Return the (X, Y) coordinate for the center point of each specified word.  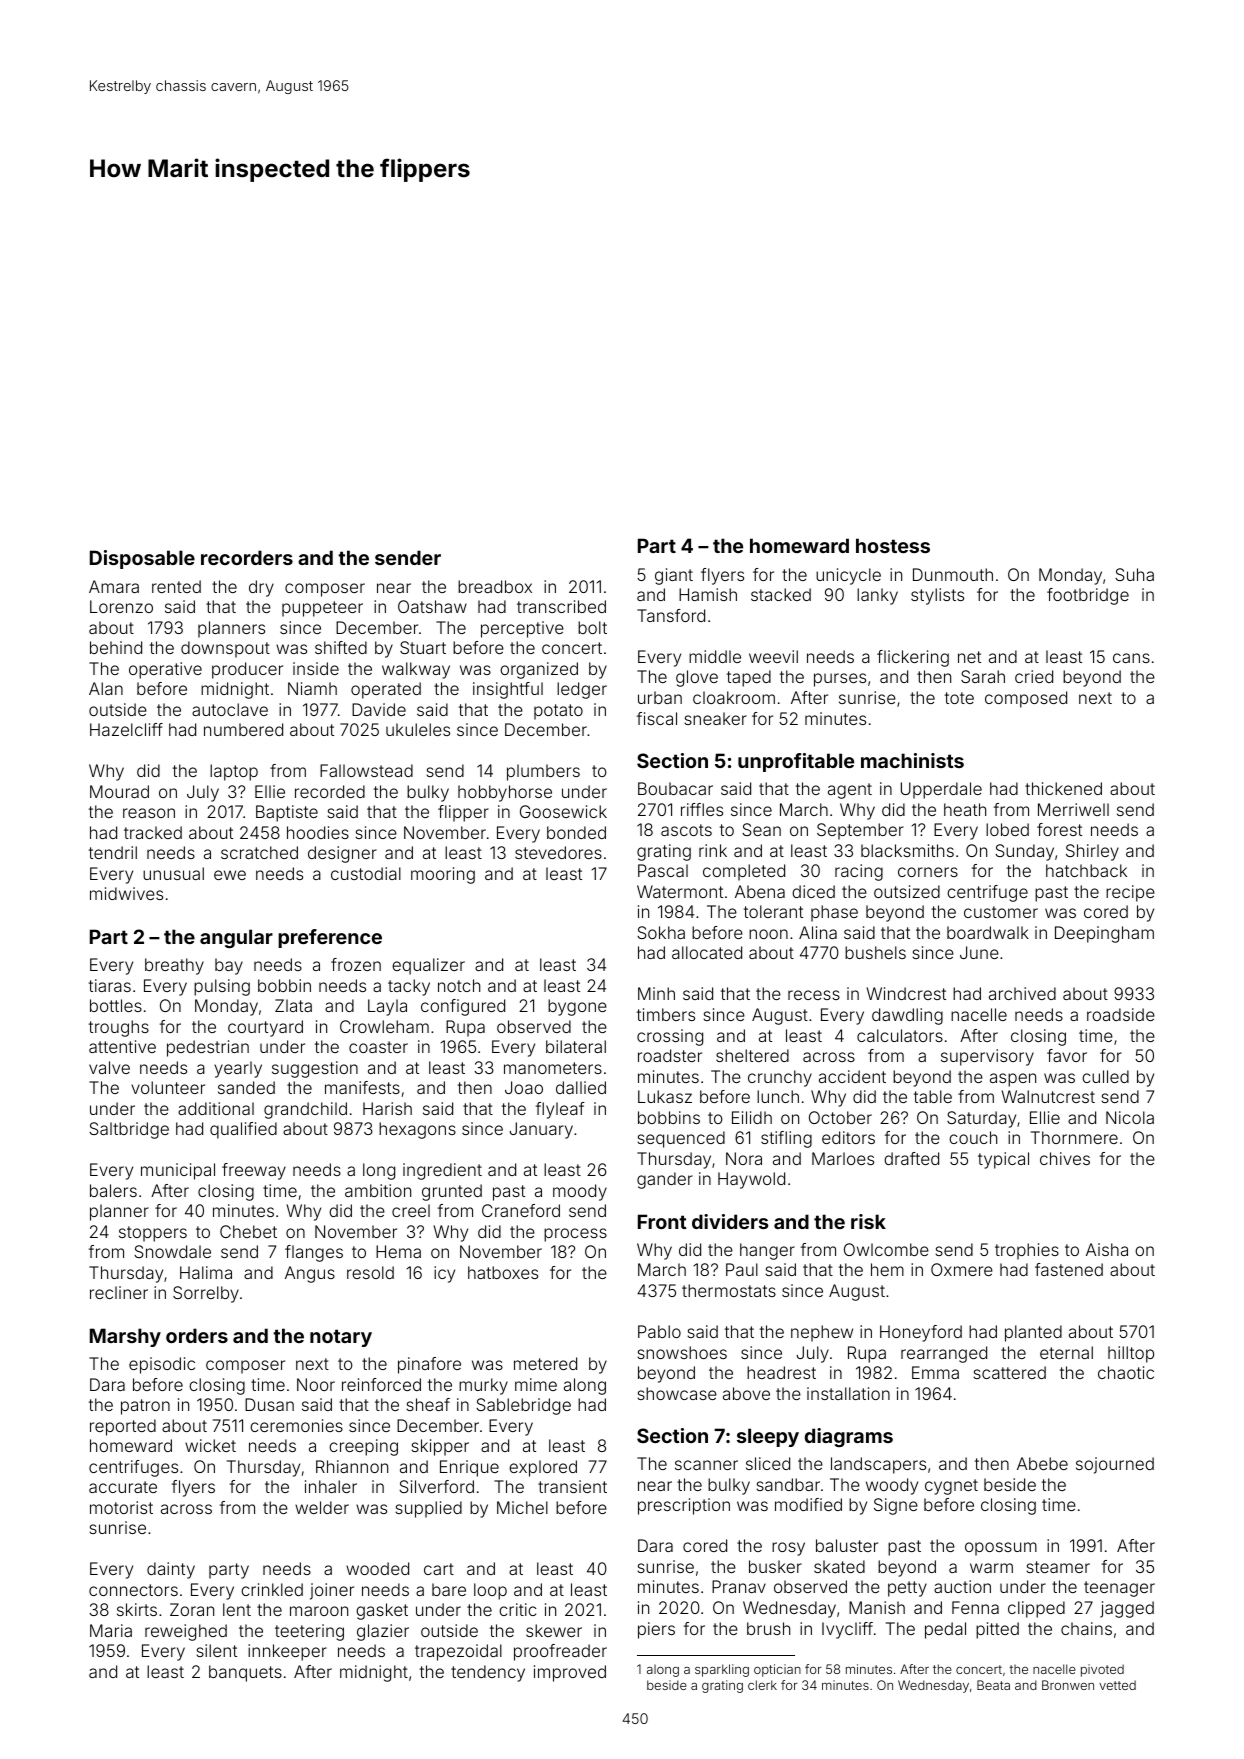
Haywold (751, 1180)
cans (1131, 658)
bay (229, 966)
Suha (1134, 574)
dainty (171, 1570)
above (746, 1393)
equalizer (428, 966)
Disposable (142, 559)
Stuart (423, 647)
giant (674, 576)
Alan (106, 688)
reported (123, 1427)
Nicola (1130, 1117)
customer (1001, 912)
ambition (378, 1190)
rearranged (944, 1354)
